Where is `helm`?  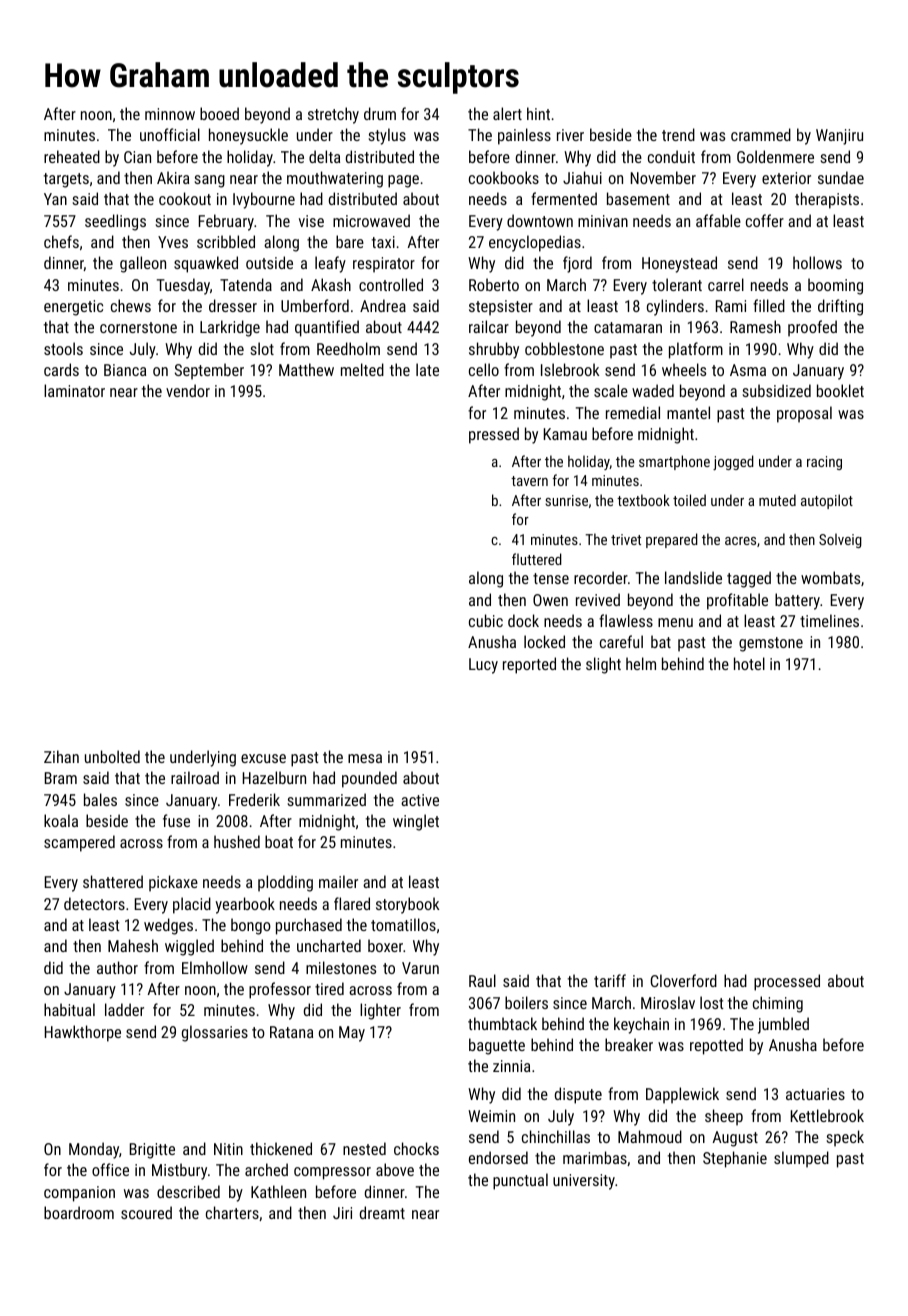
helm is located at coordinates (641, 663).
